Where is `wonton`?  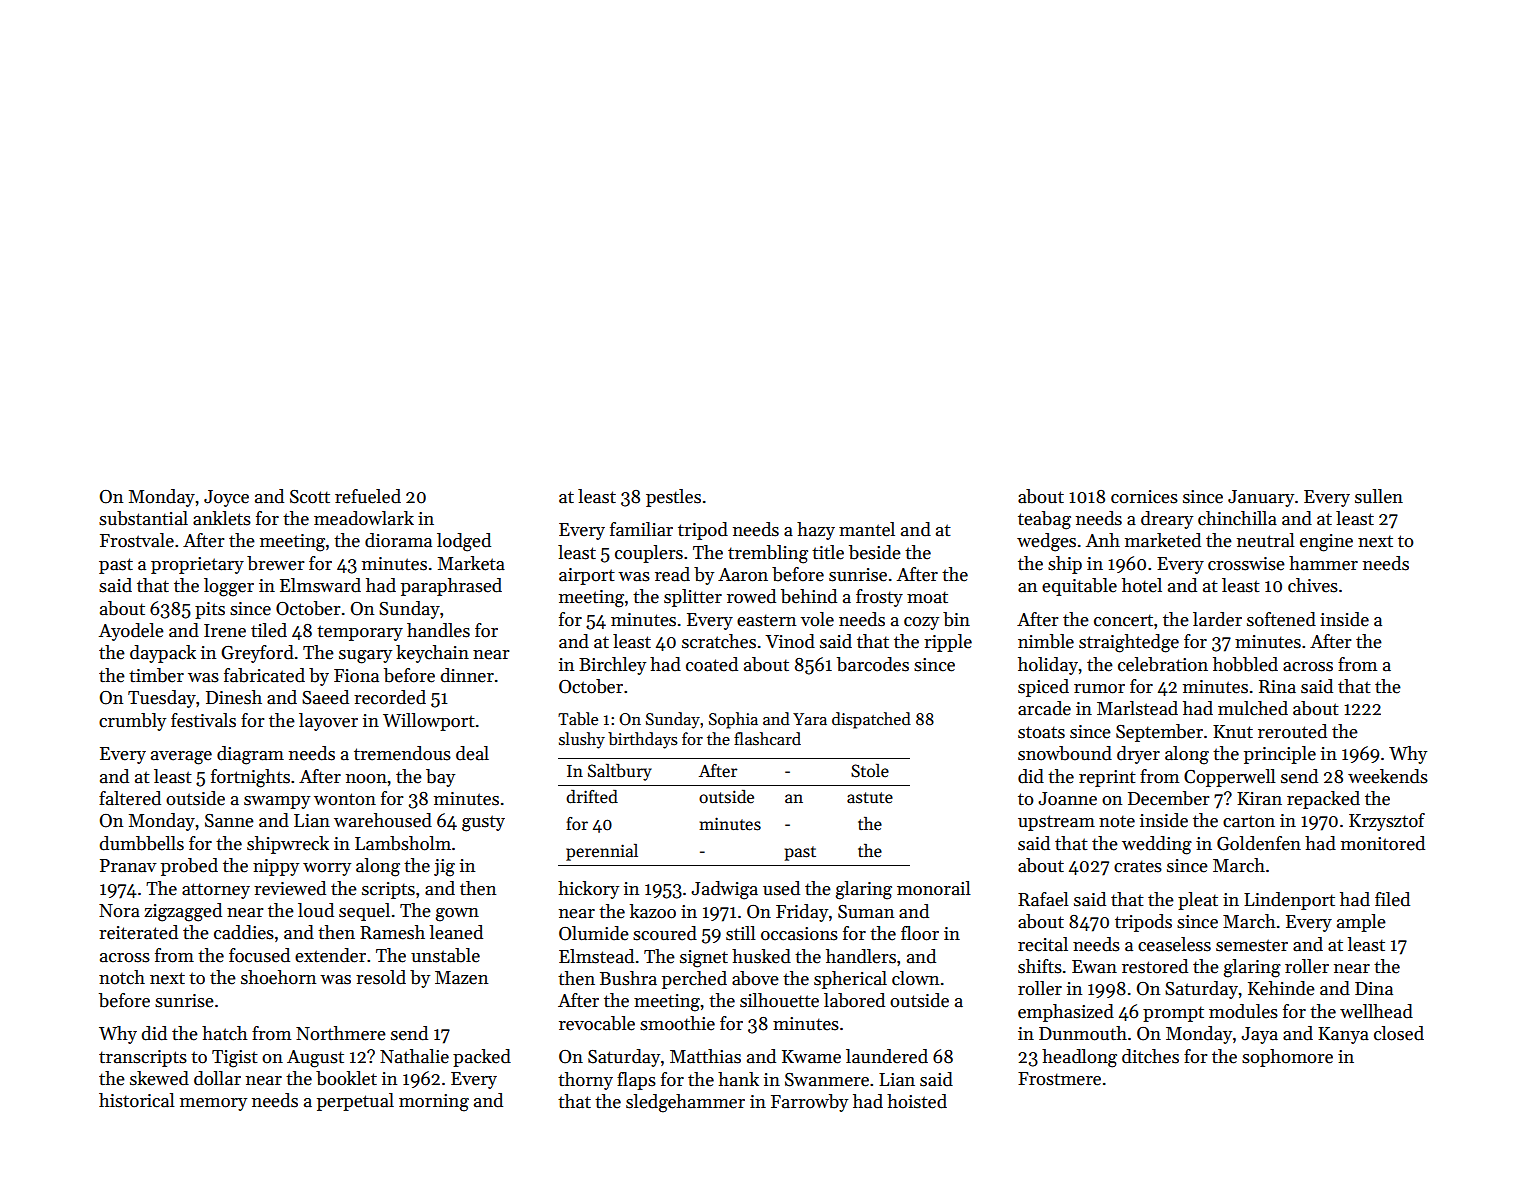 wonton is located at coordinates (345, 799).
